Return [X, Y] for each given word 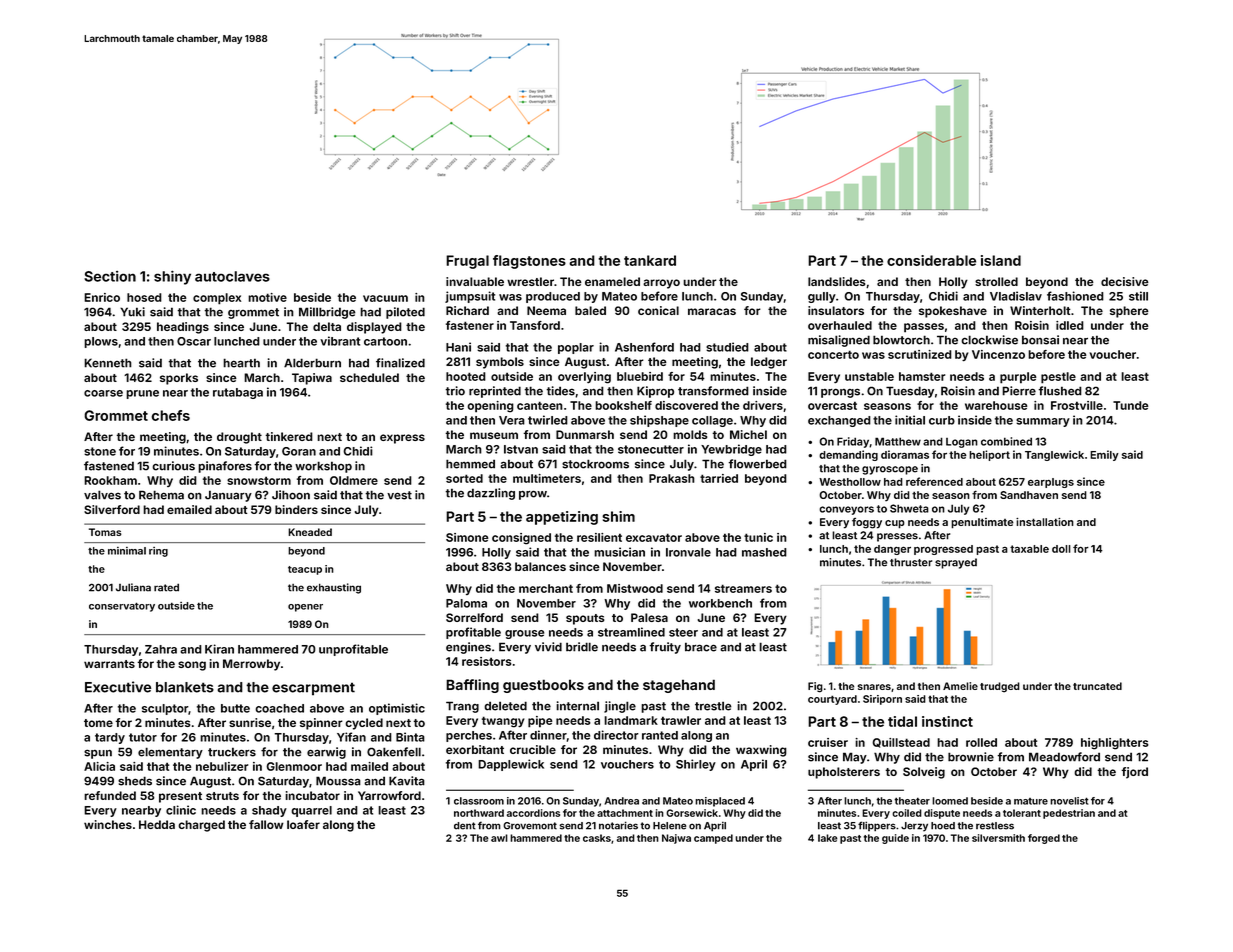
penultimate [982, 523]
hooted [466, 376]
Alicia [99, 766]
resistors [486, 661]
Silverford [112, 509]
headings [183, 328]
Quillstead [901, 743]
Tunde [1130, 405]
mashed [764, 552]
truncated [1097, 686]
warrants [109, 664]
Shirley [696, 765]
